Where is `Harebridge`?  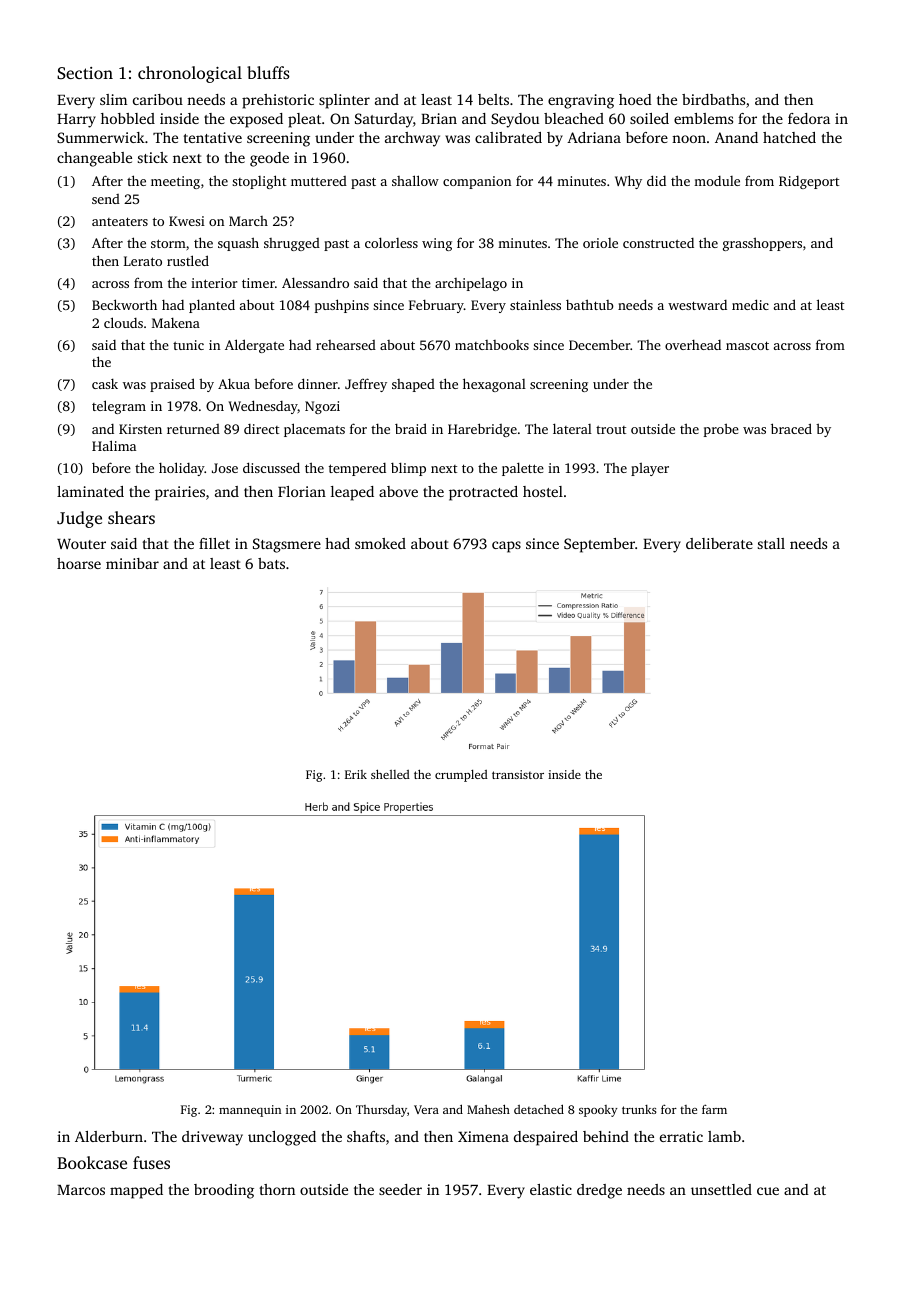 Harebridge is located at coordinates (482, 430).
